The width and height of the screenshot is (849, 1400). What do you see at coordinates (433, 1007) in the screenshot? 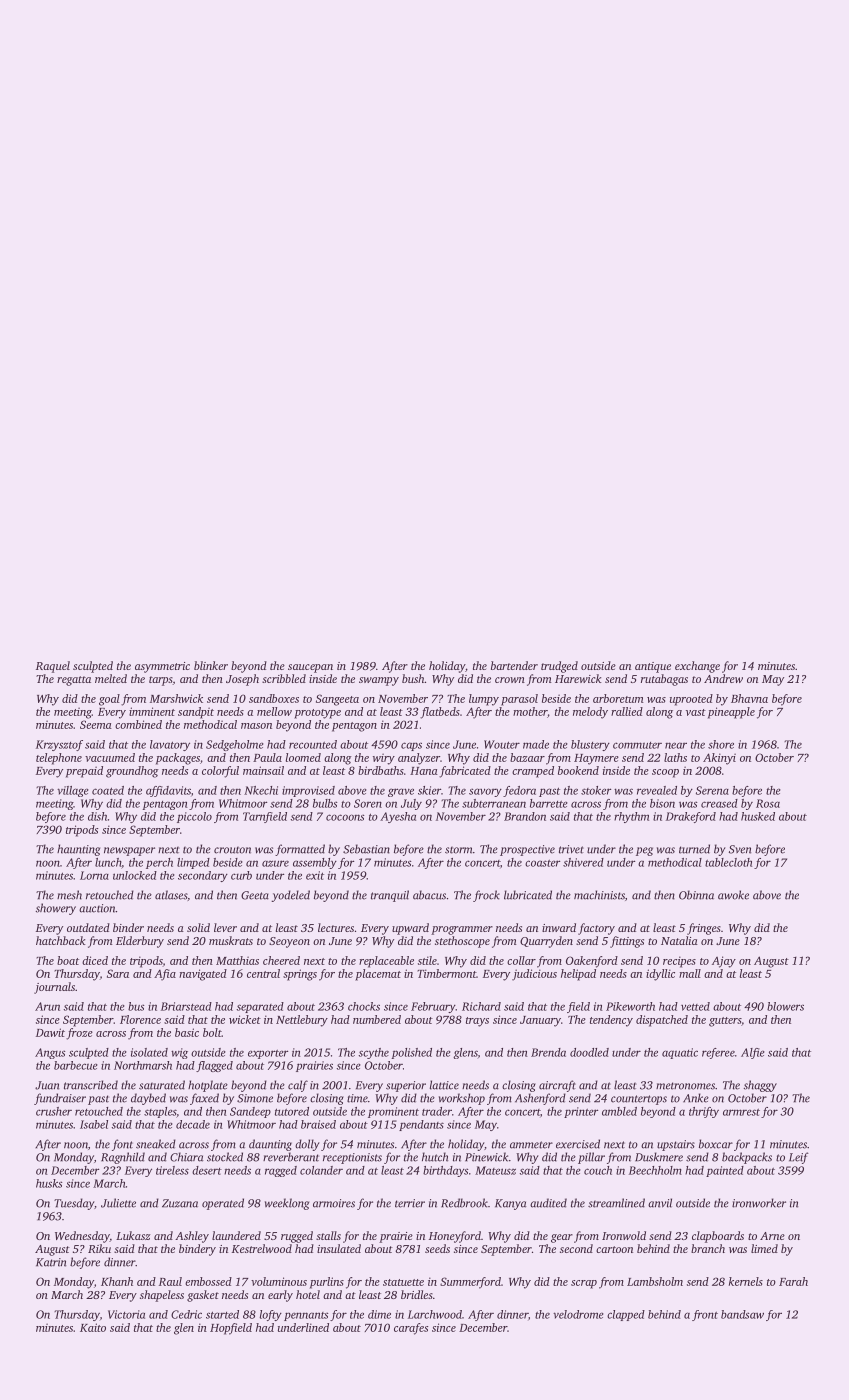
I see `February` at bounding box center [433, 1007].
